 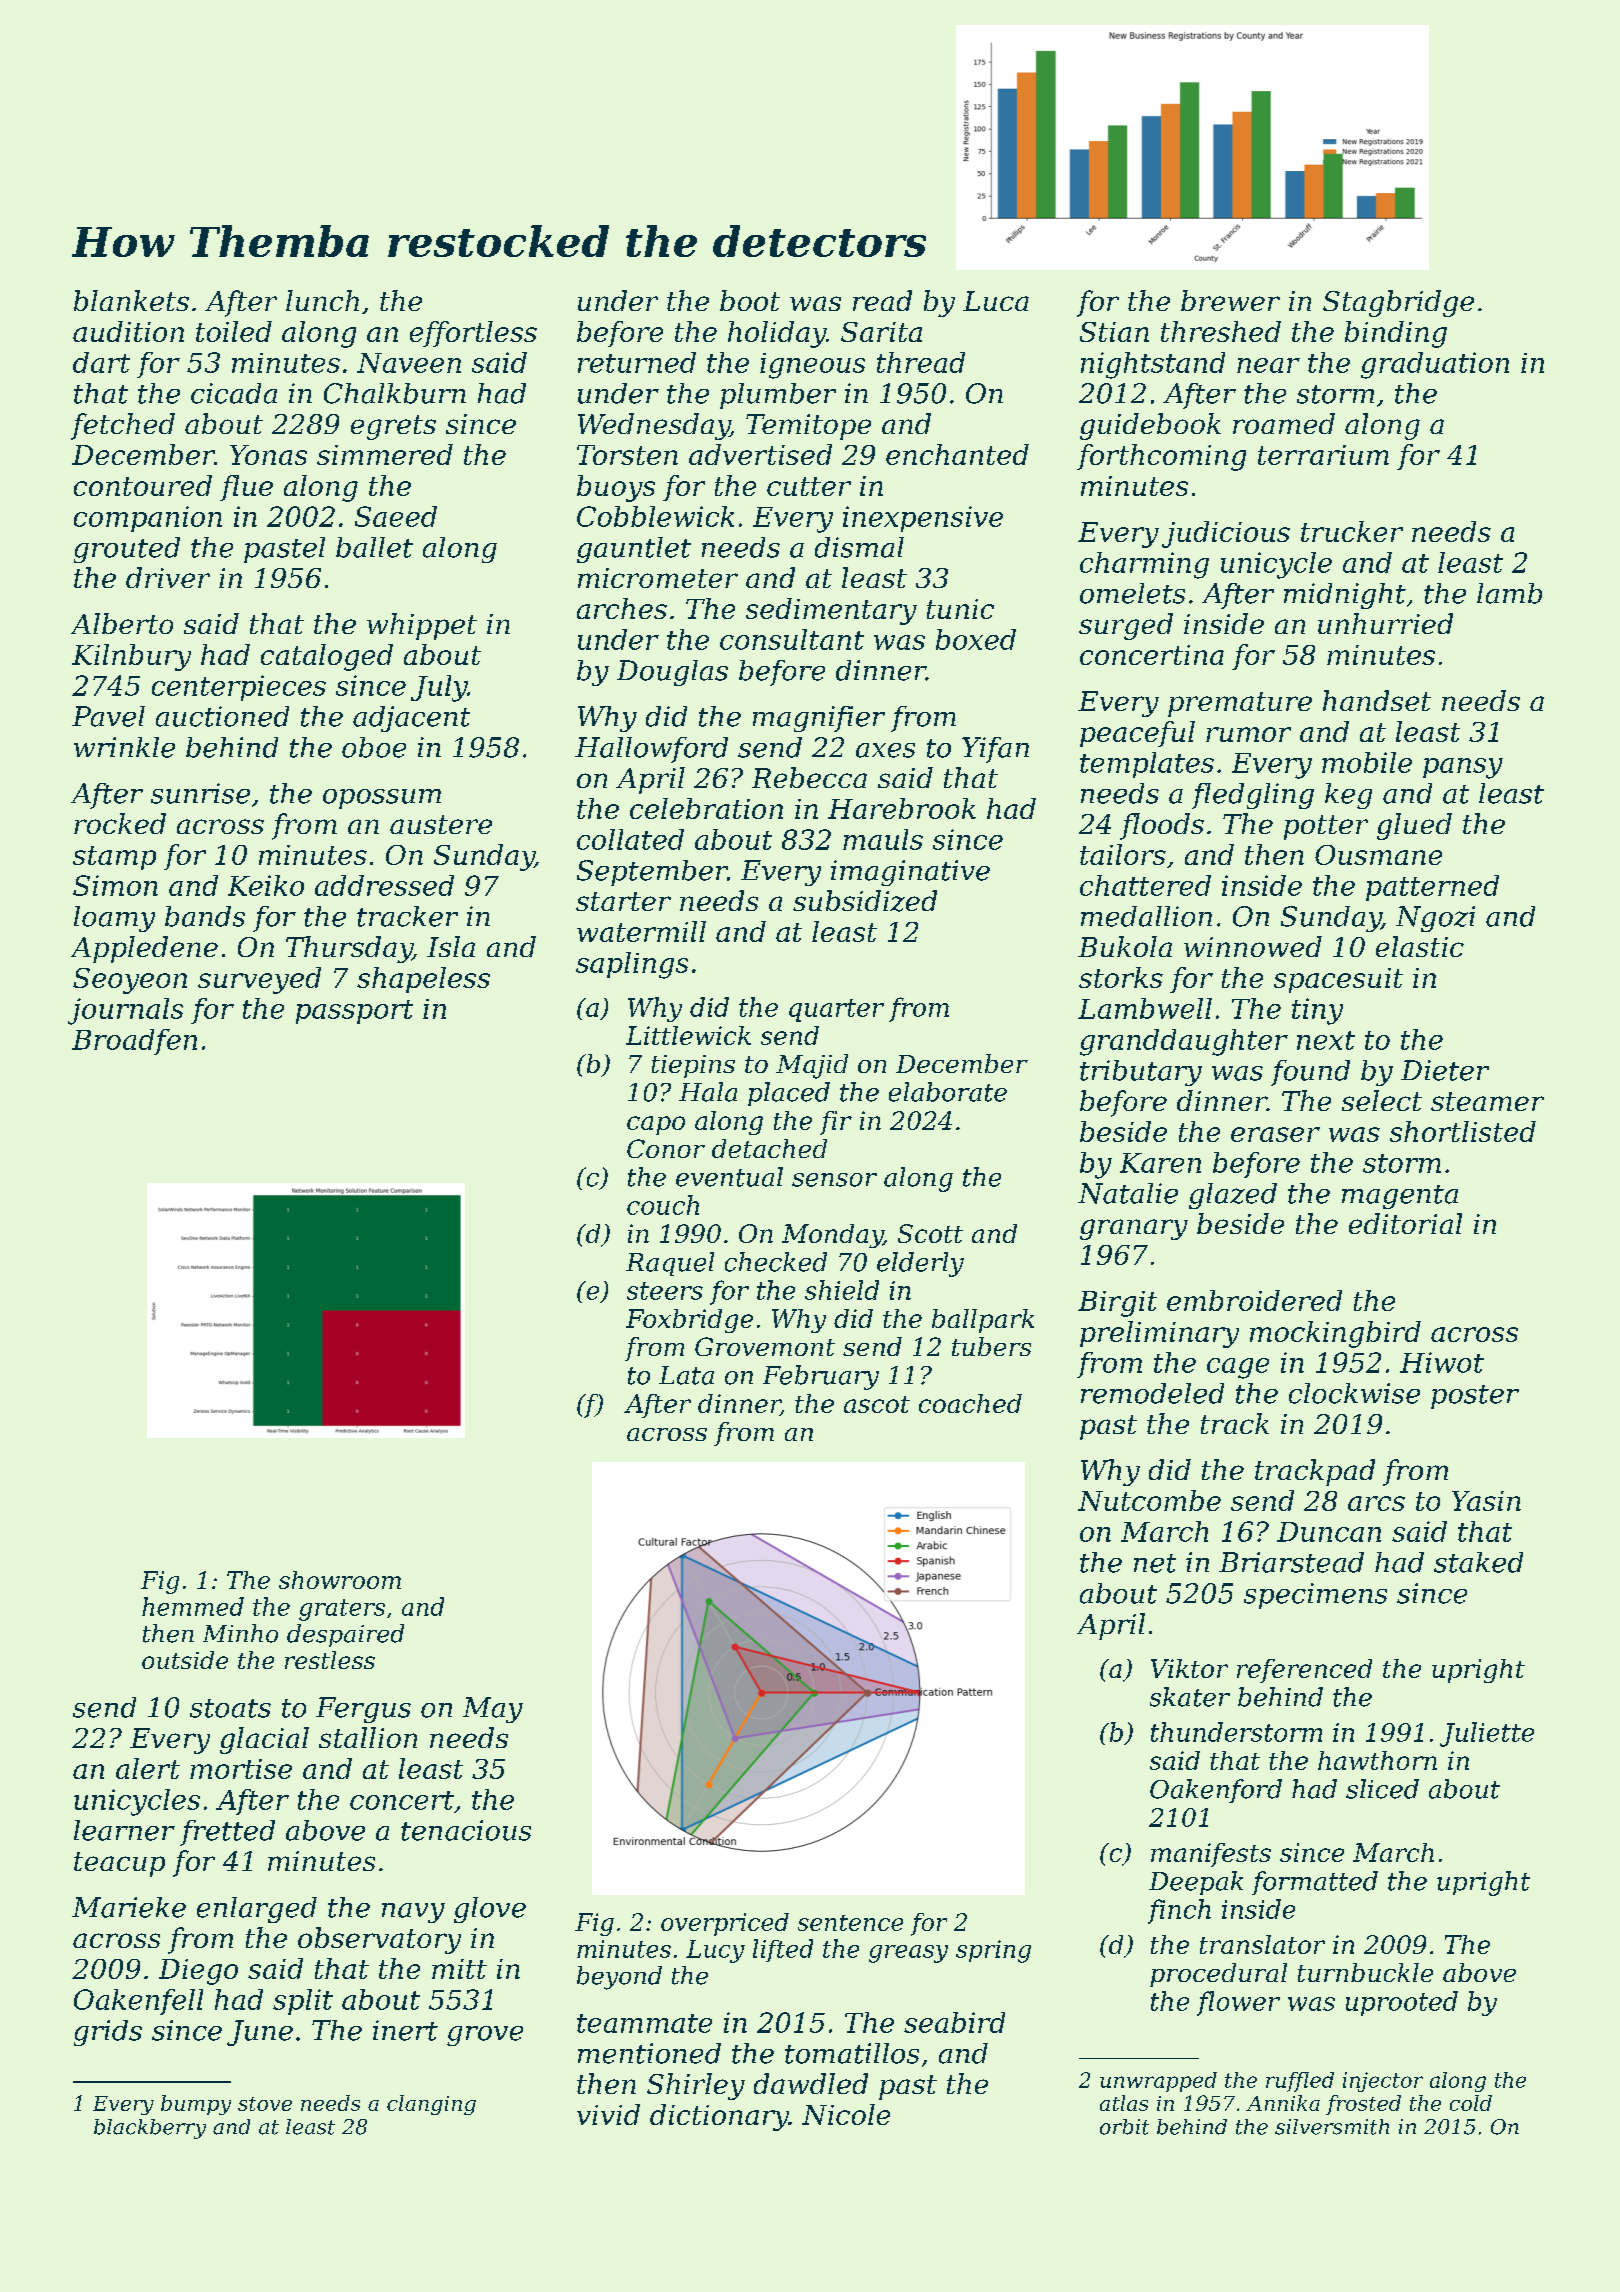 What do you see at coordinates (144, 949) in the page?
I see `Appledene` at bounding box center [144, 949].
